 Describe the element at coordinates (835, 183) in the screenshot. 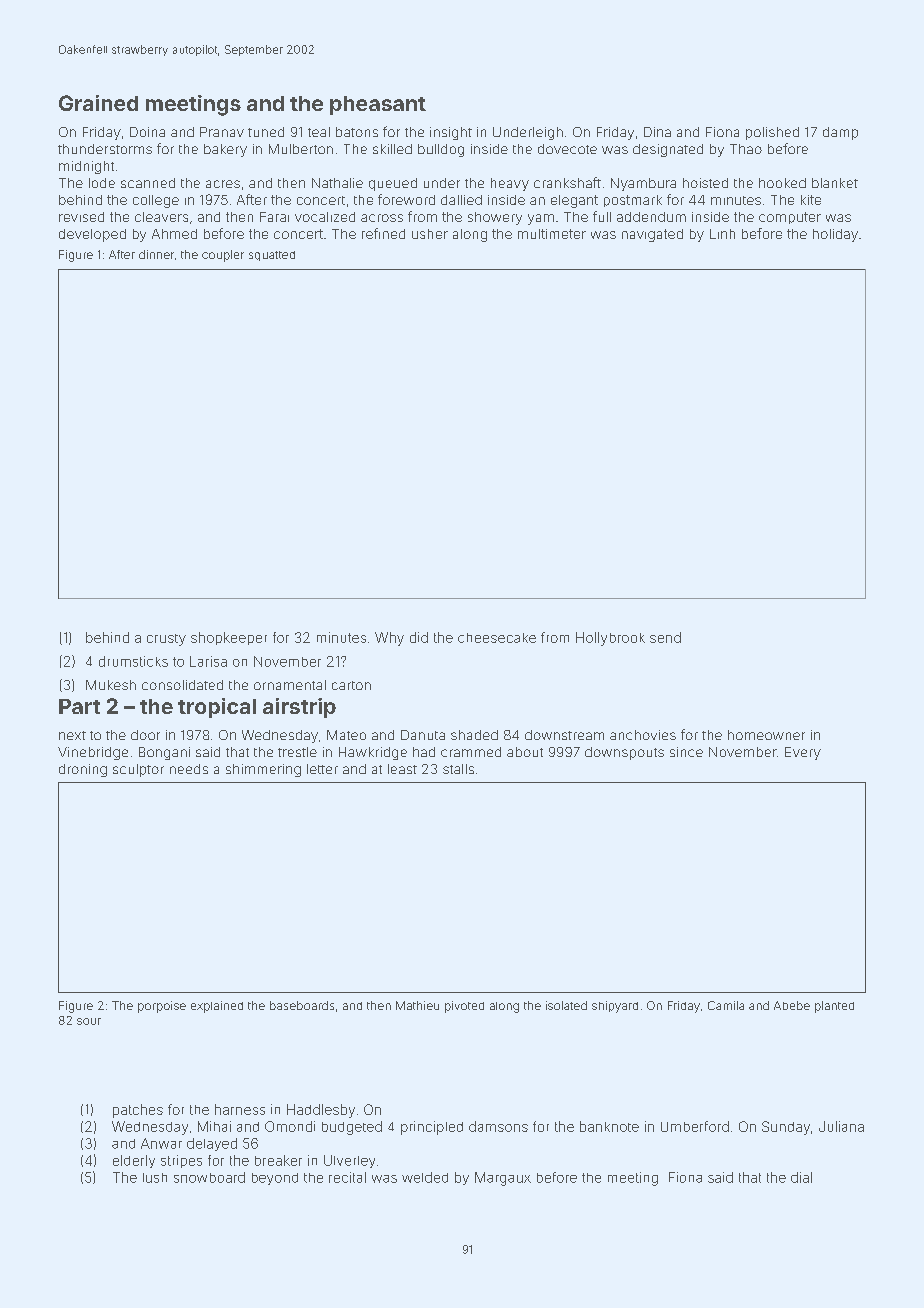

I see `blanket` at that location.
